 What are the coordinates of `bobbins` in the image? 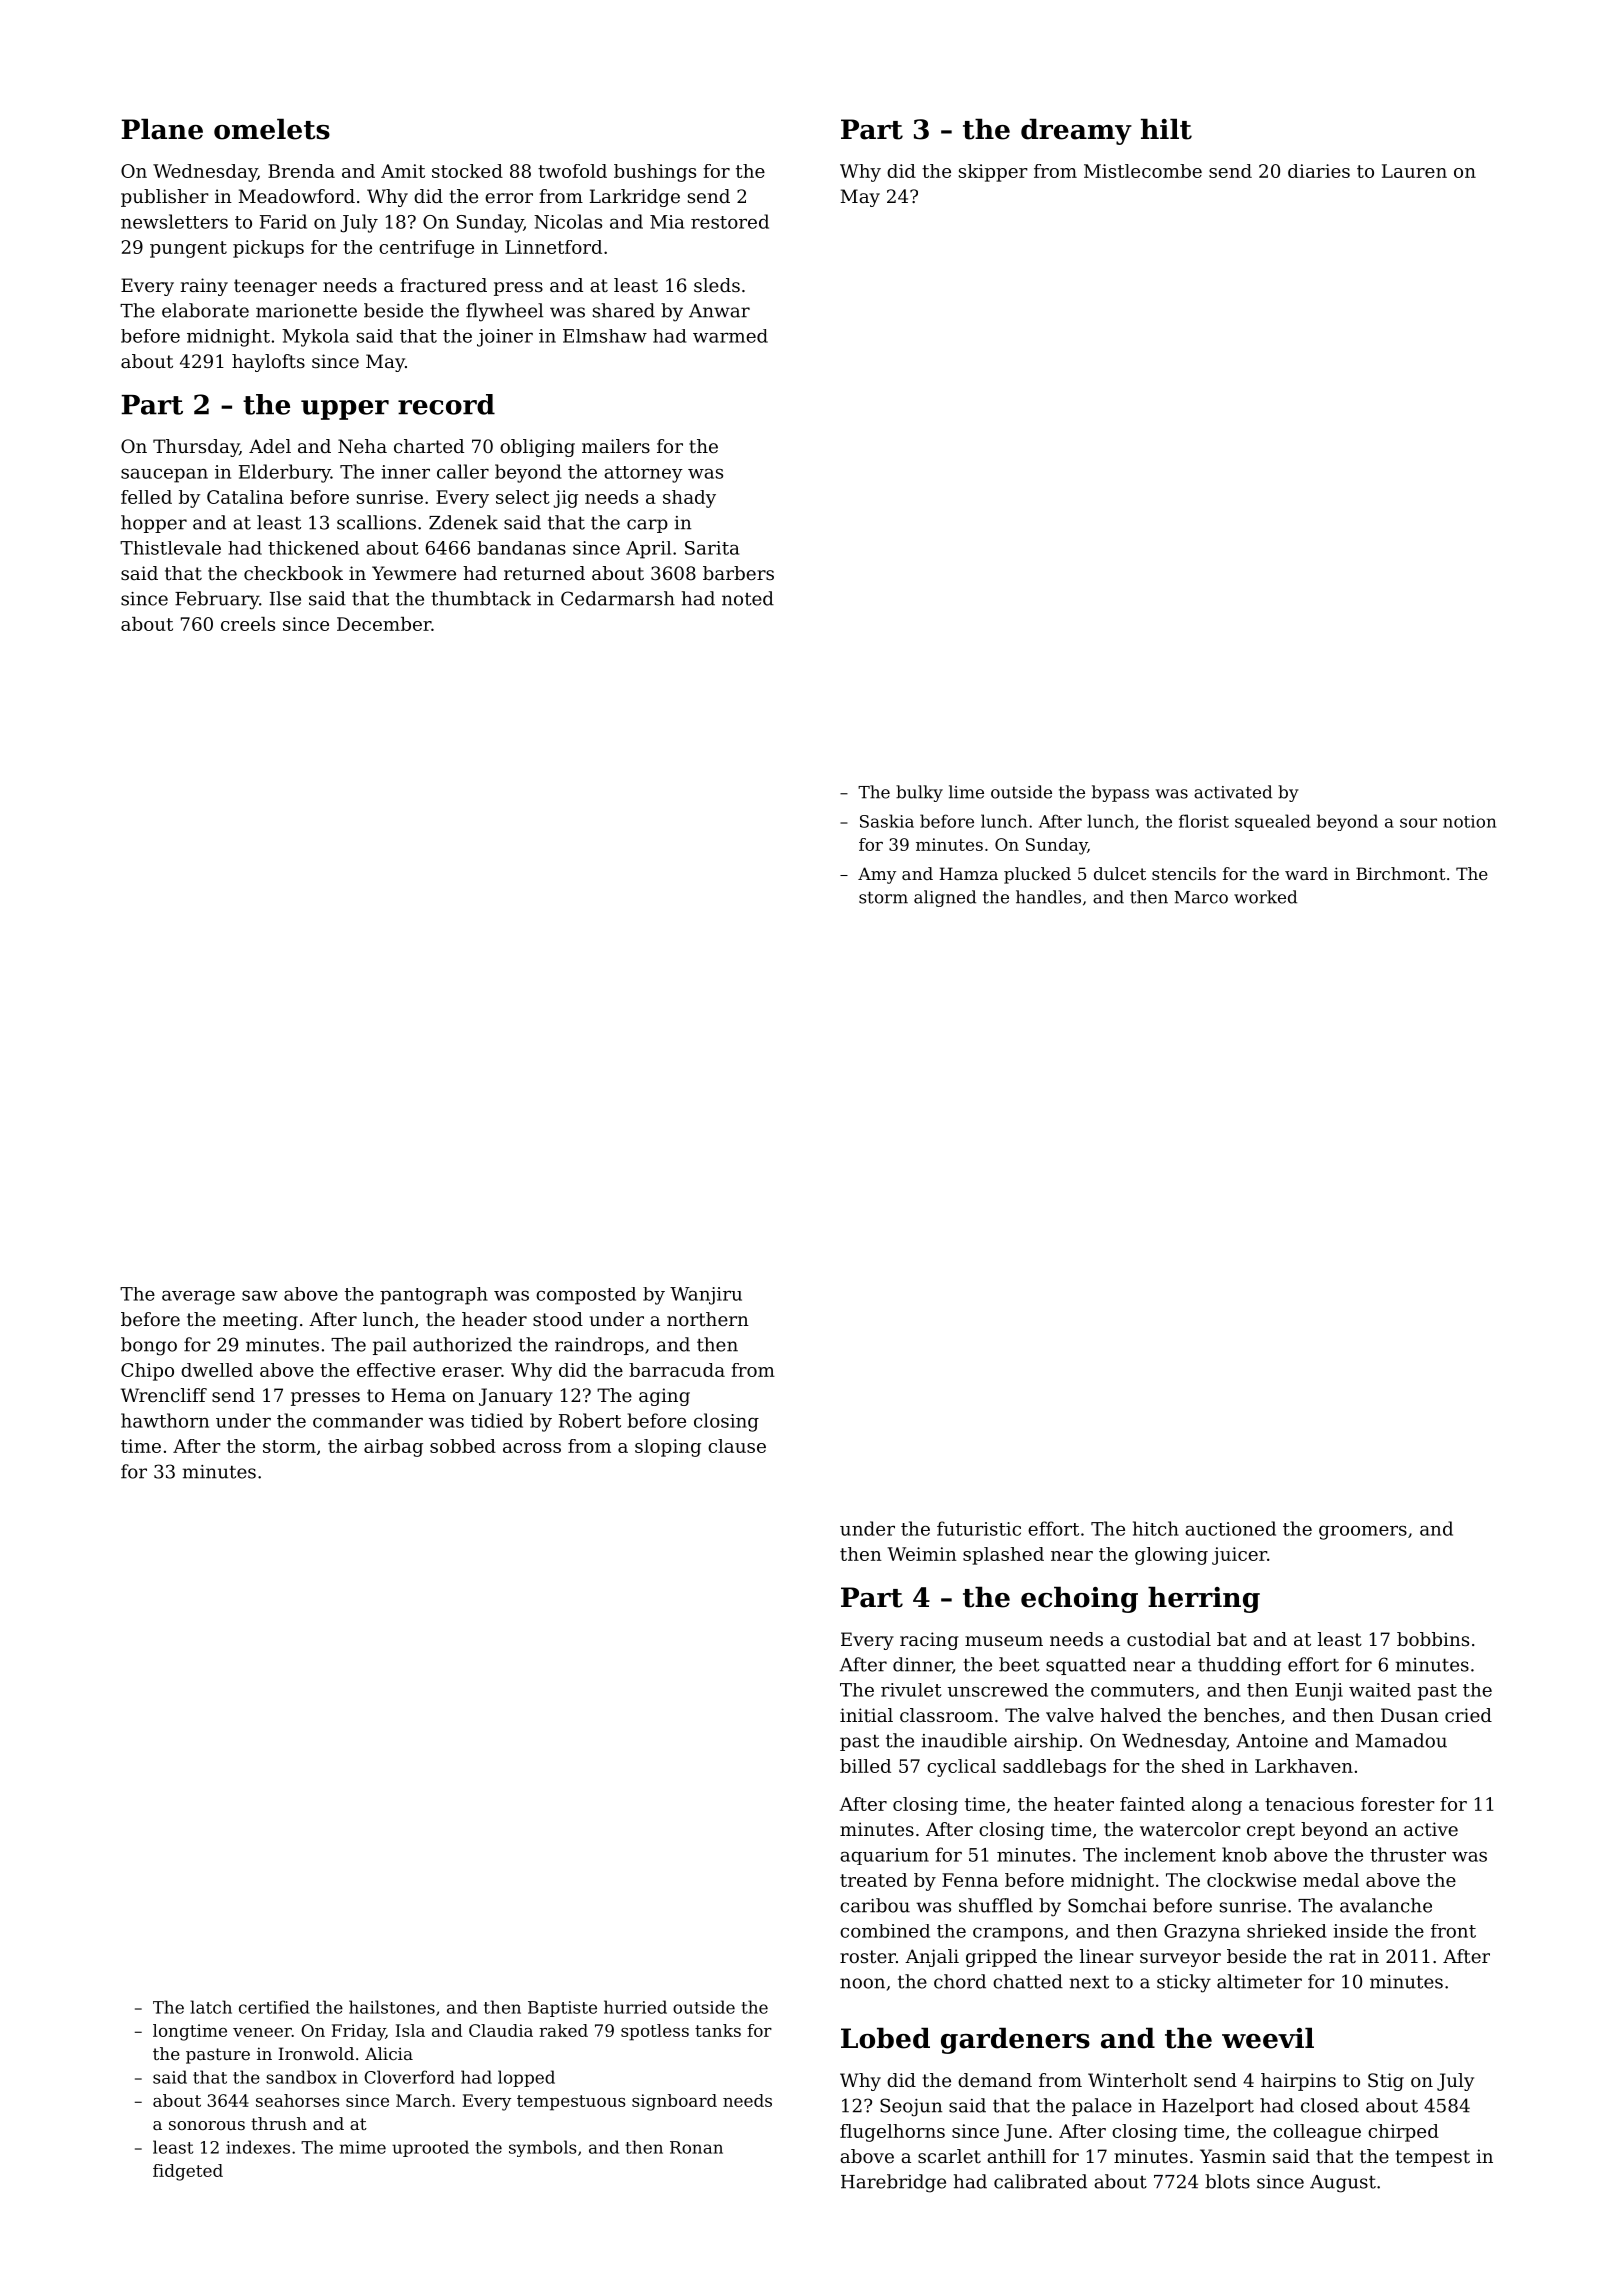 It's located at (1433, 1639).
